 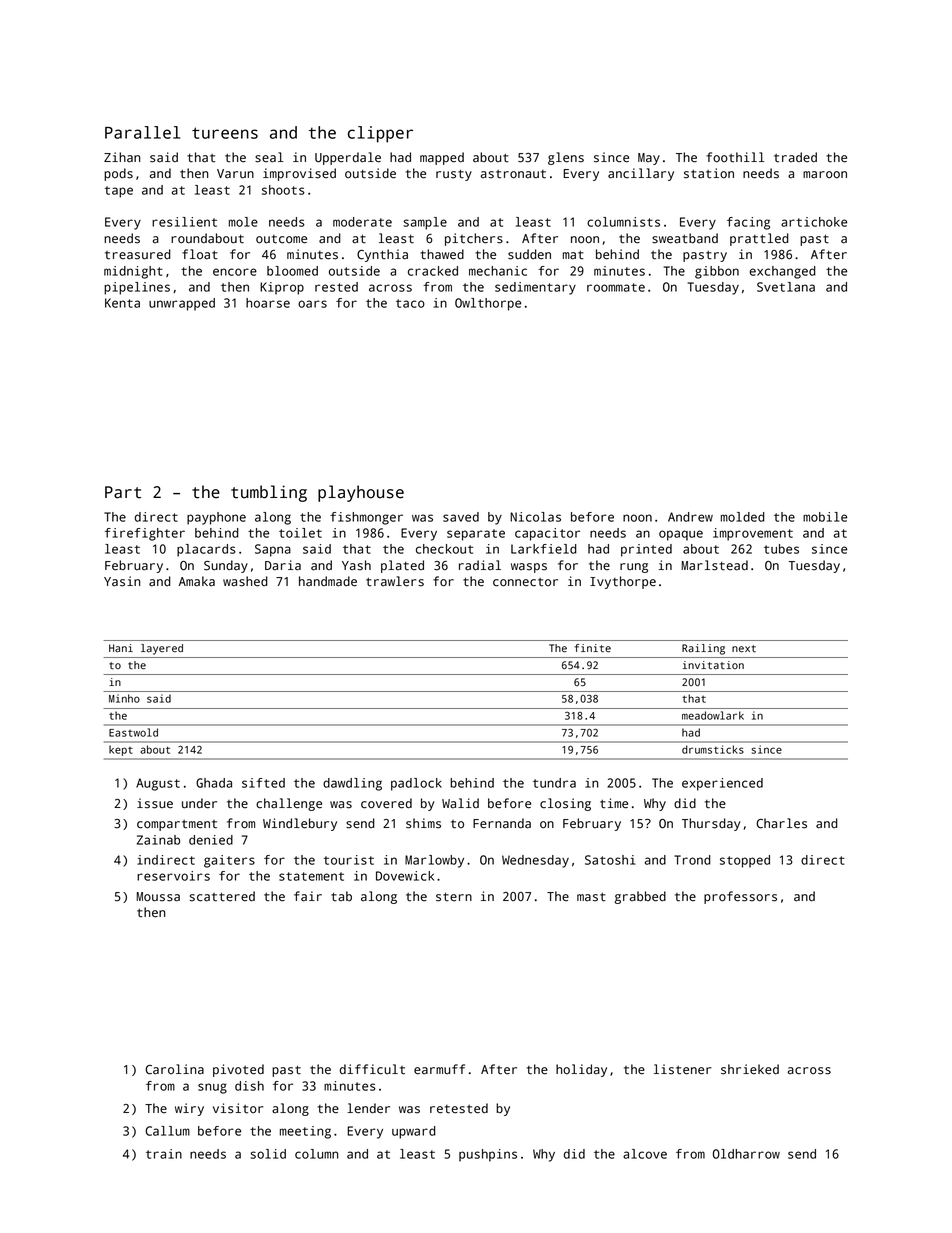 I want to click on lender, so click(x=368, y=1108).
